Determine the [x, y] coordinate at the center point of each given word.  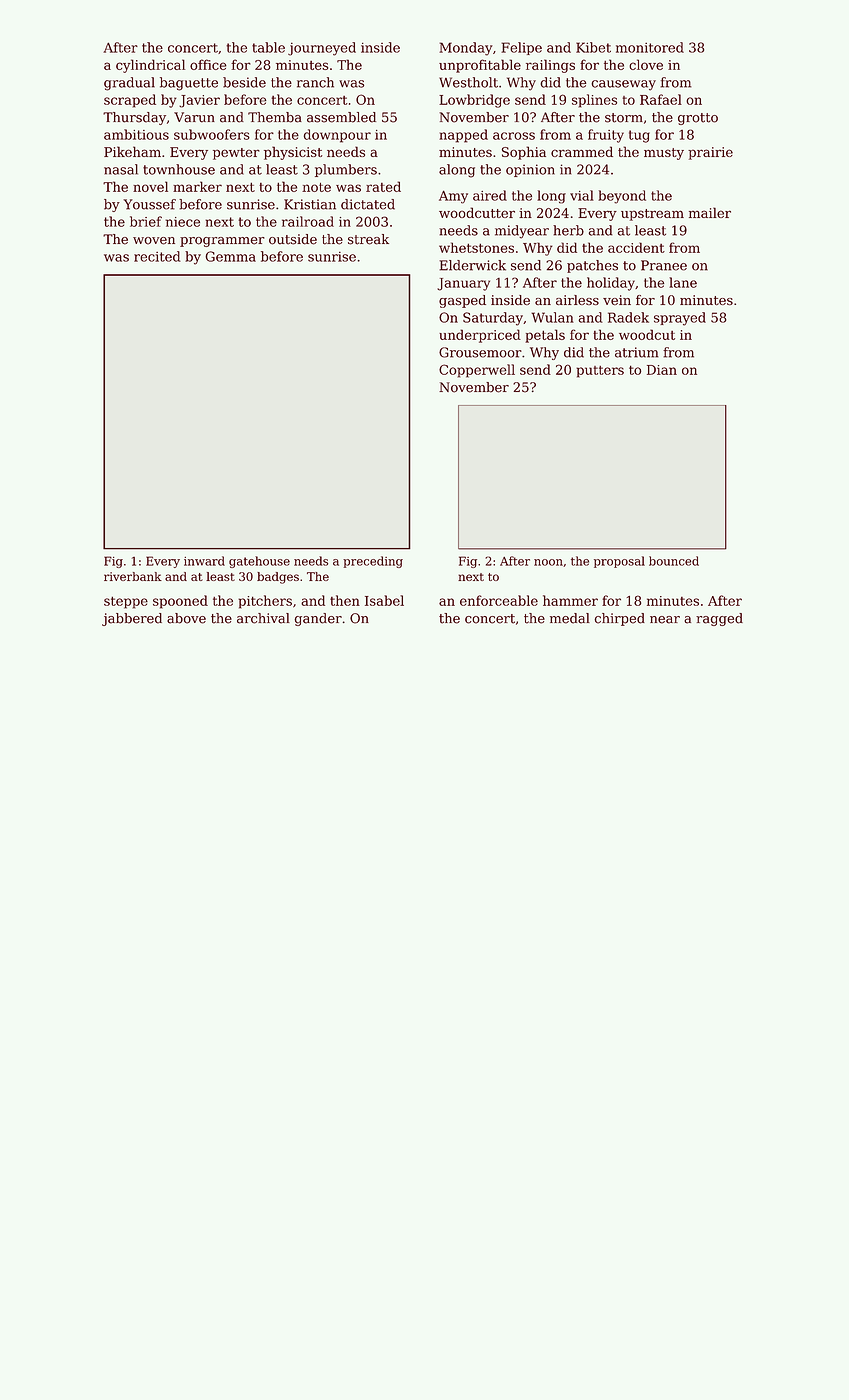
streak [368, 239]
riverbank [133, 576]
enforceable [499, 600]
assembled [341, 117]
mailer [710, 212]
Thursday [134, 118]
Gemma [230, 256]
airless [577, 300]
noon [548, 562]
